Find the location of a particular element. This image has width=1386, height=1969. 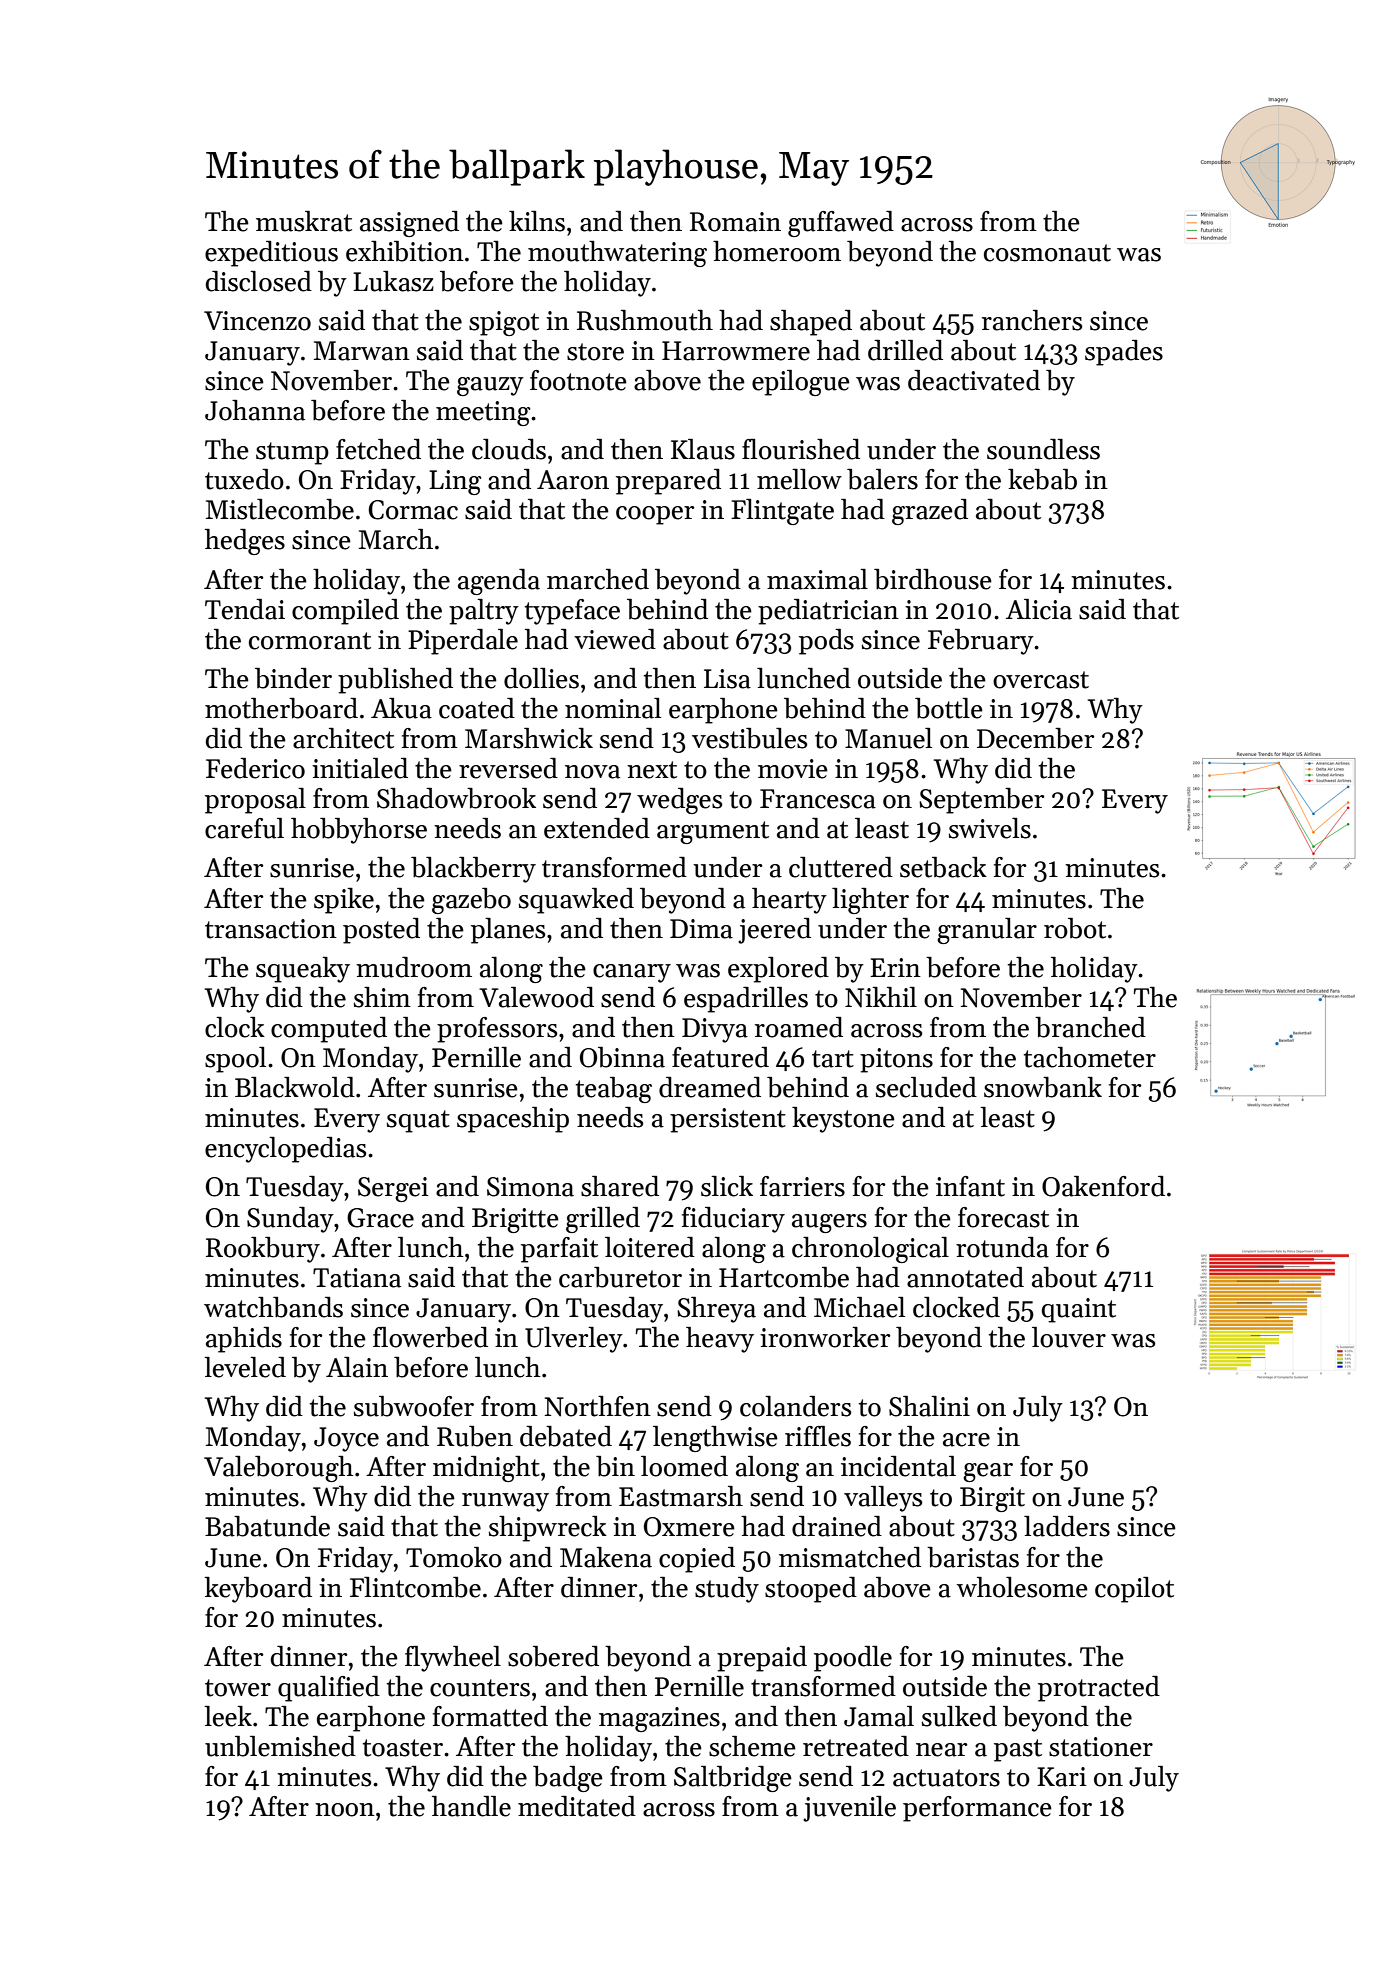

Dima is located at coordinates (701, 929).
